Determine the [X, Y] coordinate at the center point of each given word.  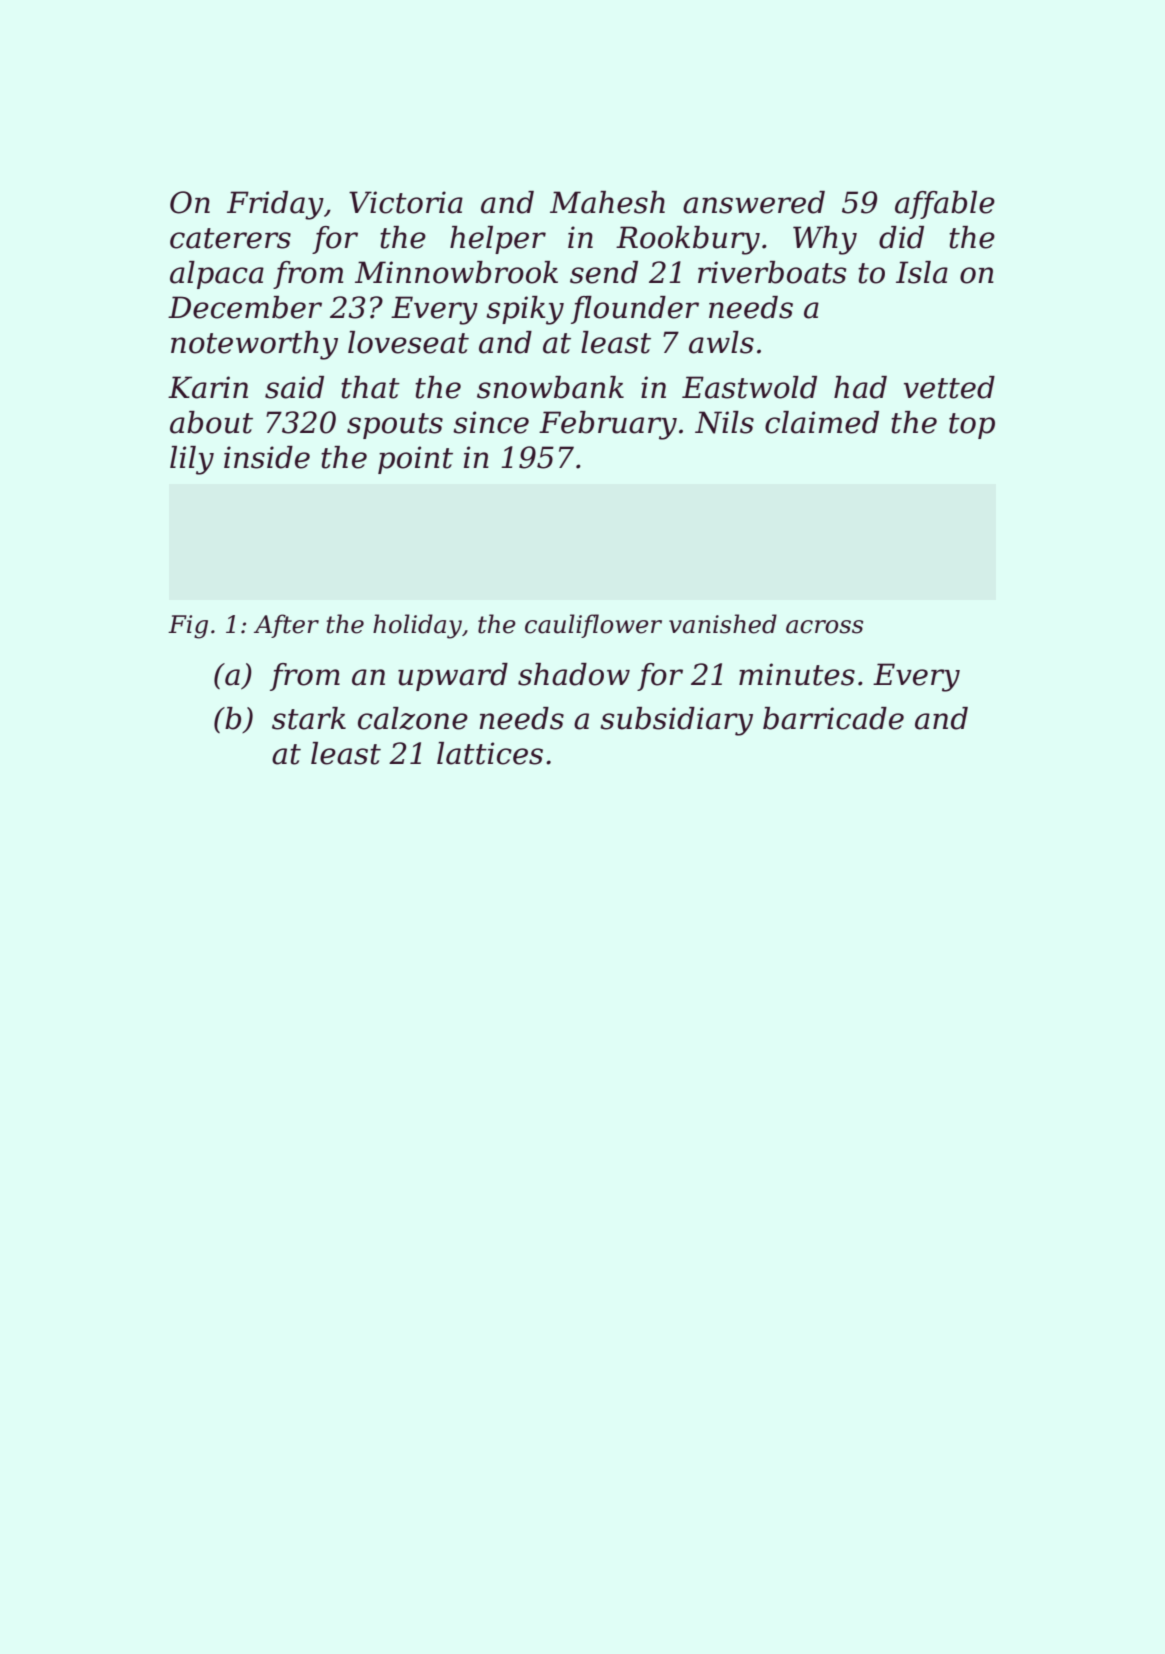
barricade [833, 718]
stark [309, 718]
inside [267, 457]
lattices [490, 753]
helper [498, 240]
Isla [922, 272]
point [415, 460]
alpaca [217, 275]
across [824, 627]
